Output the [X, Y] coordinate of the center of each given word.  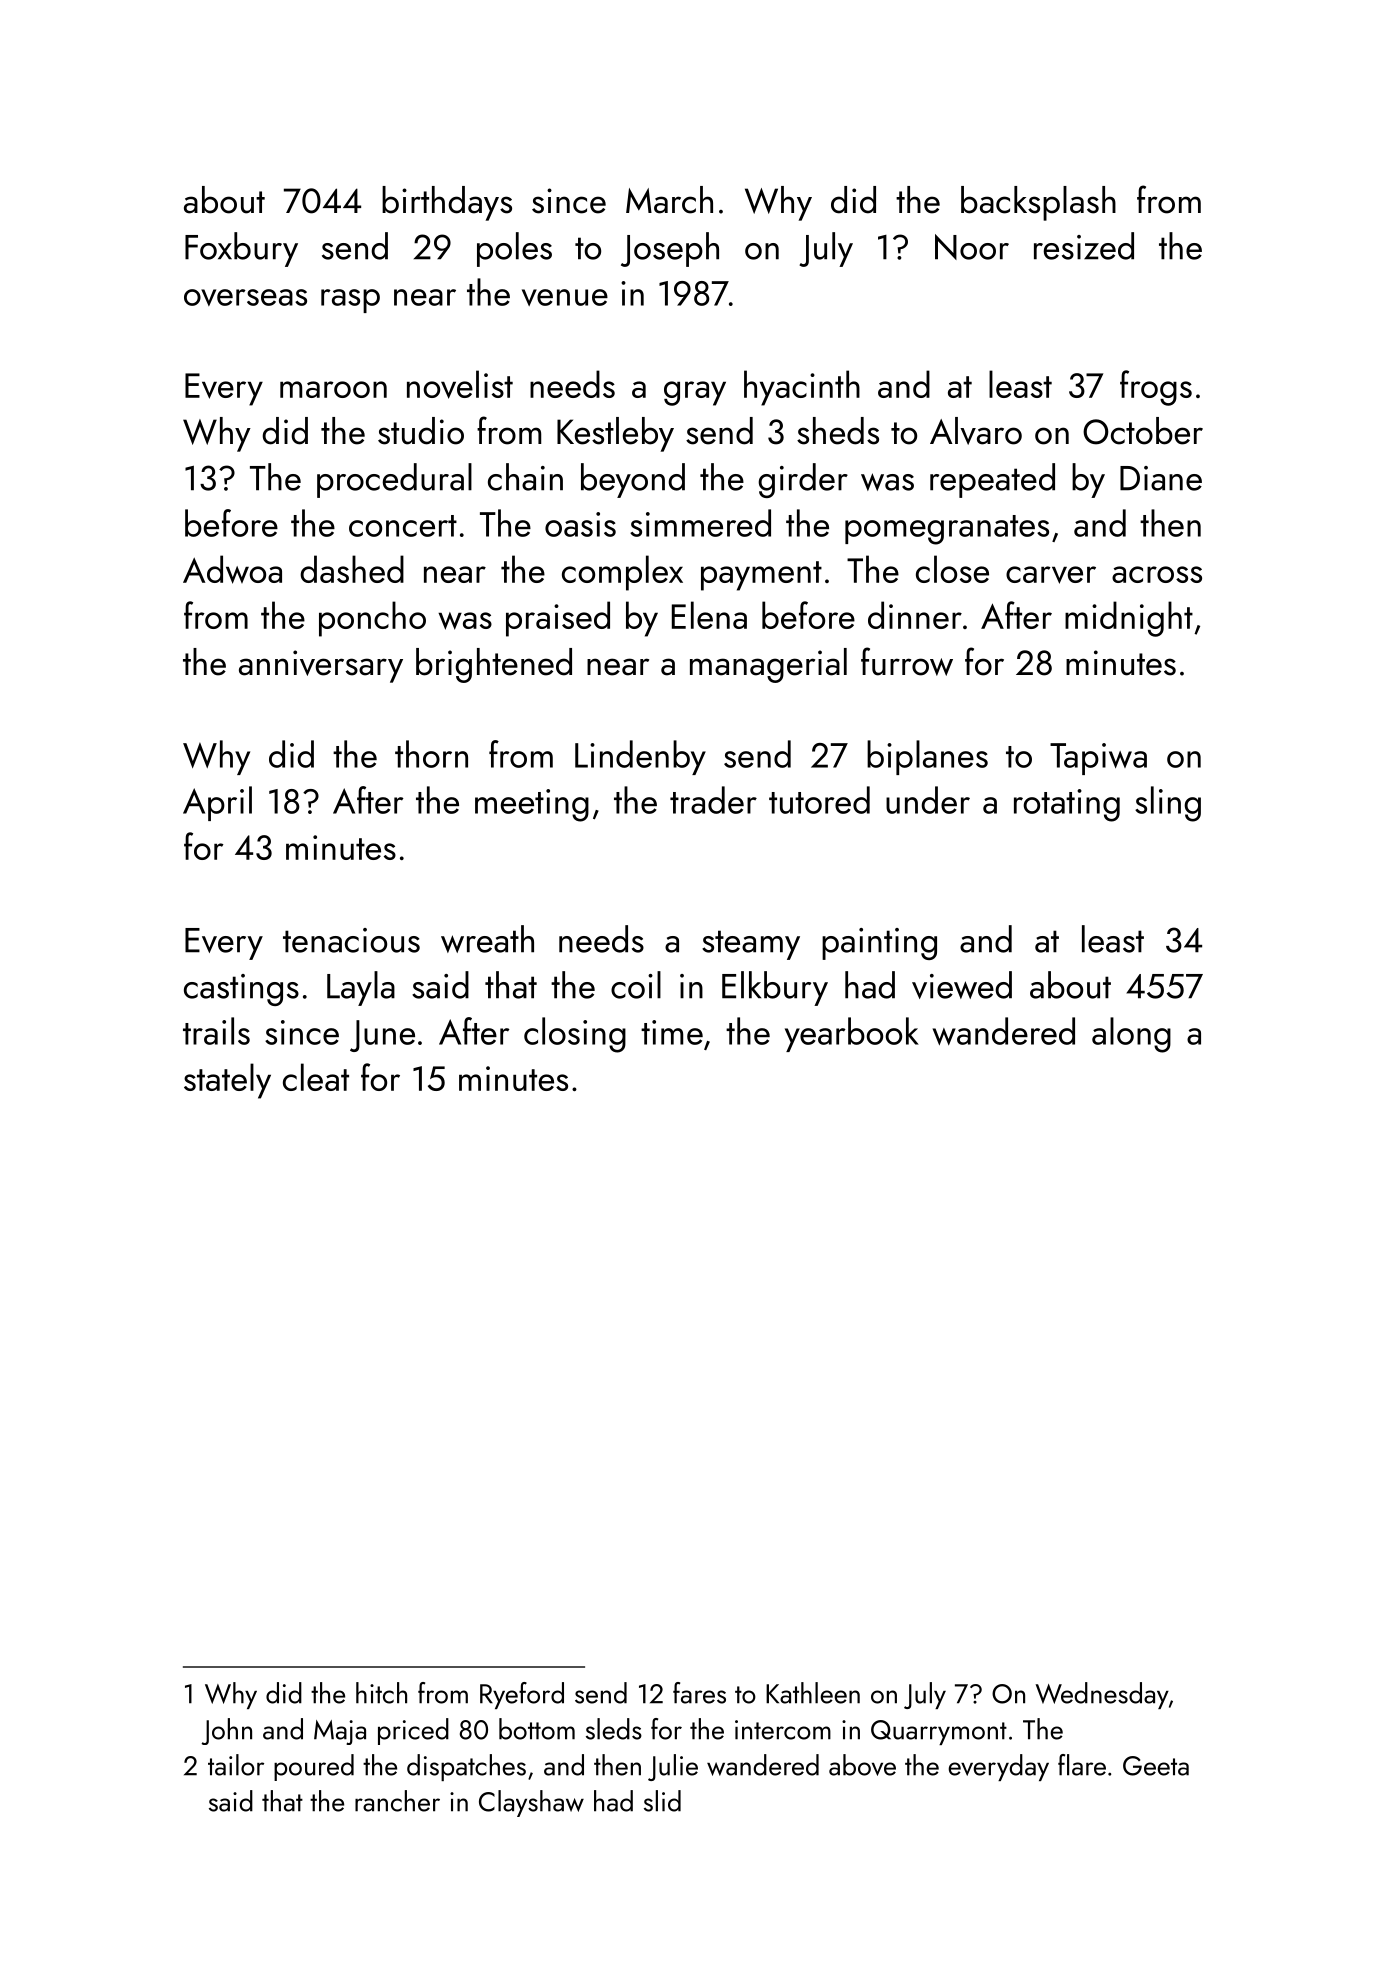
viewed [962, 985]
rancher [397, 1801]
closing [575, 1035]
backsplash [1038, 203]
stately [227, 1081]
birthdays [447, 203]
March [669, 200]
